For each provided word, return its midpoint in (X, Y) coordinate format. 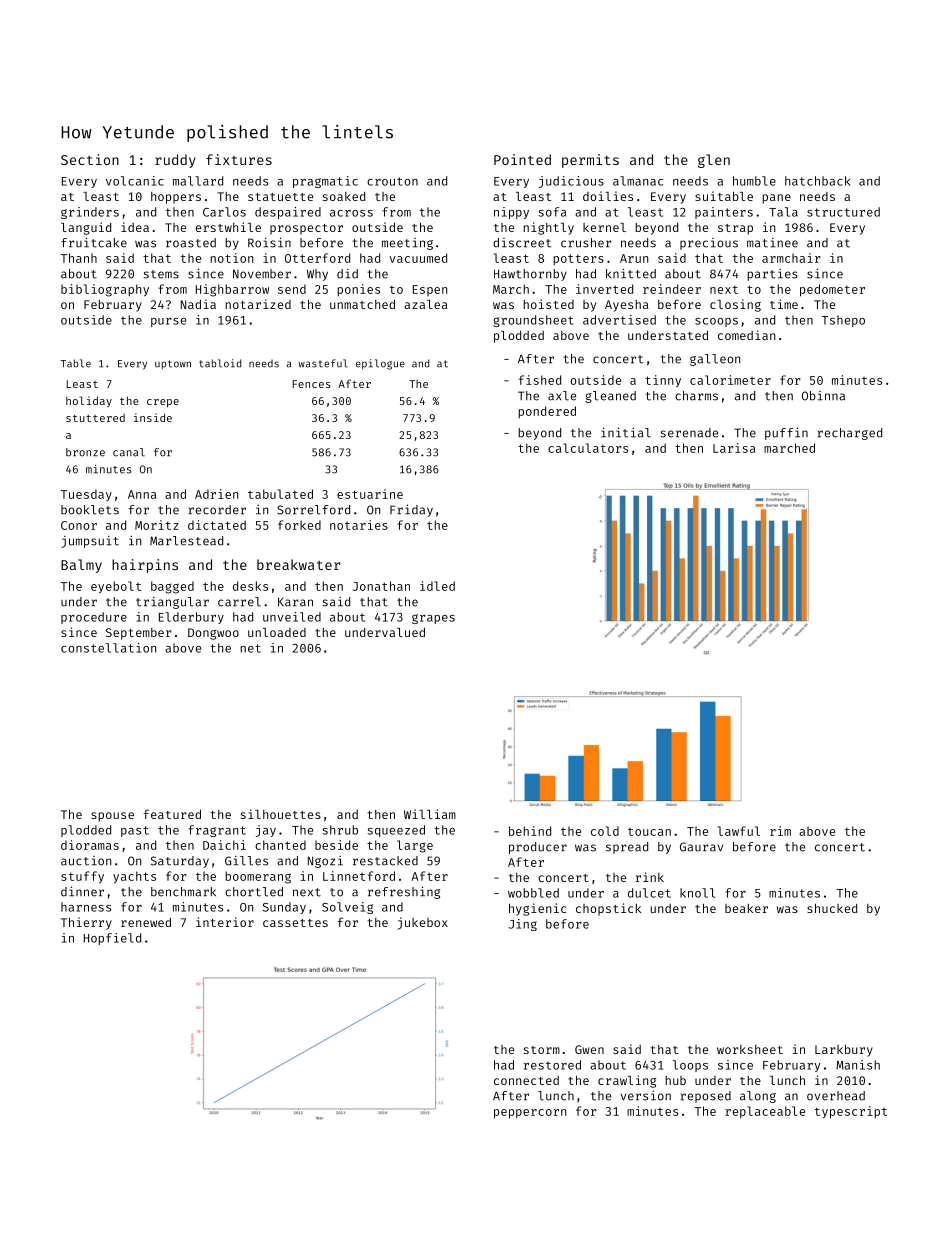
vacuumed (418, 258)
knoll (697, 893)
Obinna (823, 396)
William (430, 814)
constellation (108, 648)
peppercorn (530, 1114)
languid (86, 228)
